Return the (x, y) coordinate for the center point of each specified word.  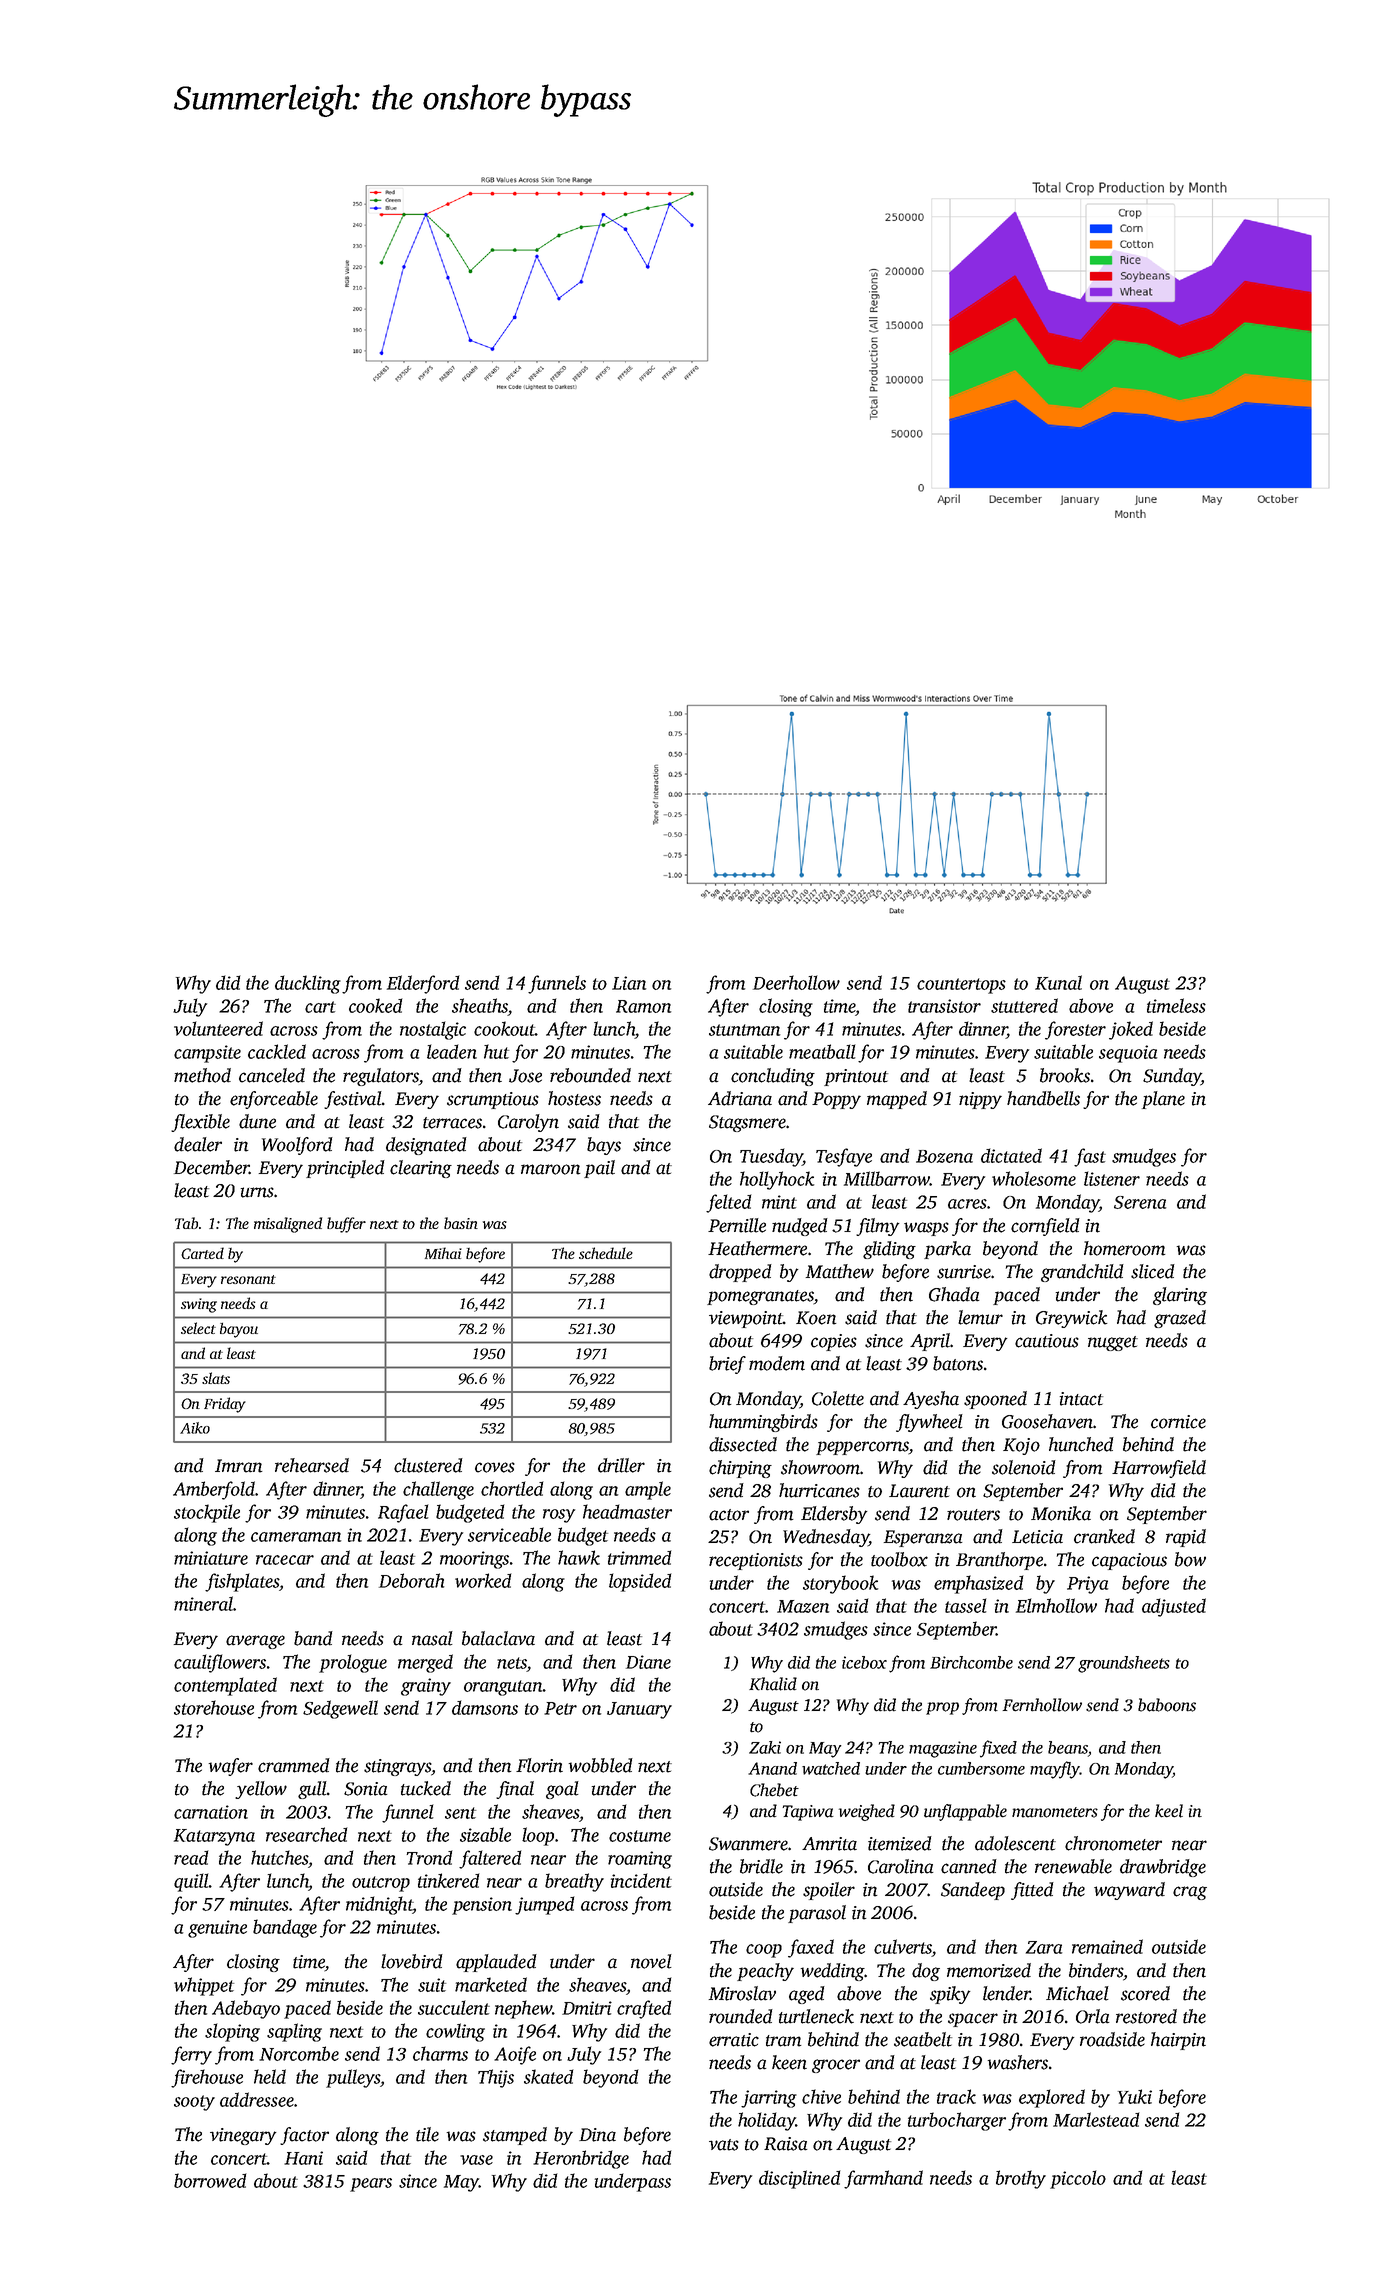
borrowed (210, 2180)
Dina (597, 2135)
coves (495, 1467)
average (255, 1642)
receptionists (756, 1561)
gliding (889, 1250)
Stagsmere (747, 1123)
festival (352, 1100)
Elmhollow (1056, 1605)
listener (1112, 1178)
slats (216, 1378)
